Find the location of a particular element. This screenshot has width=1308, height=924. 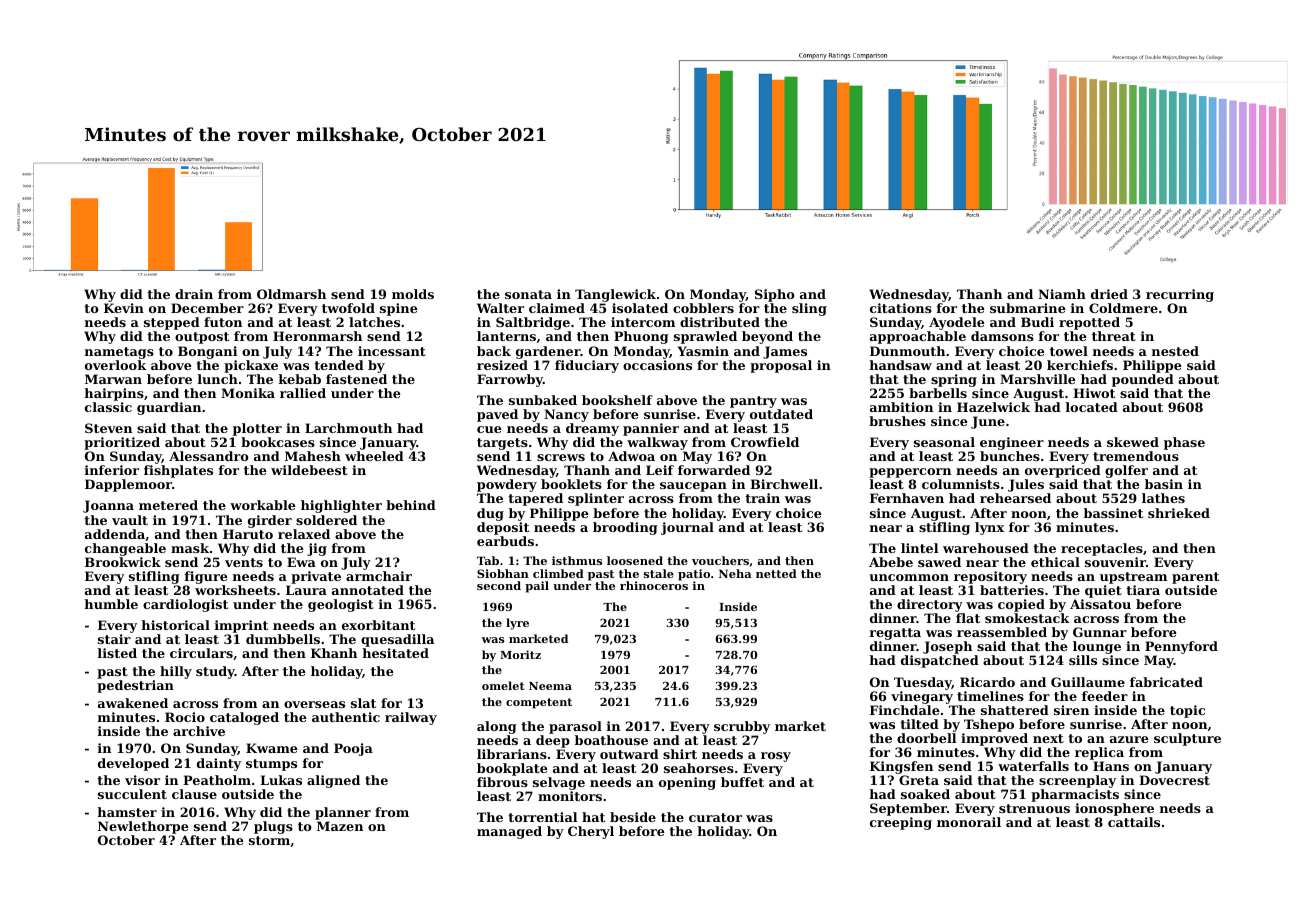

Niamh is located at coordinates (1062, 294).
